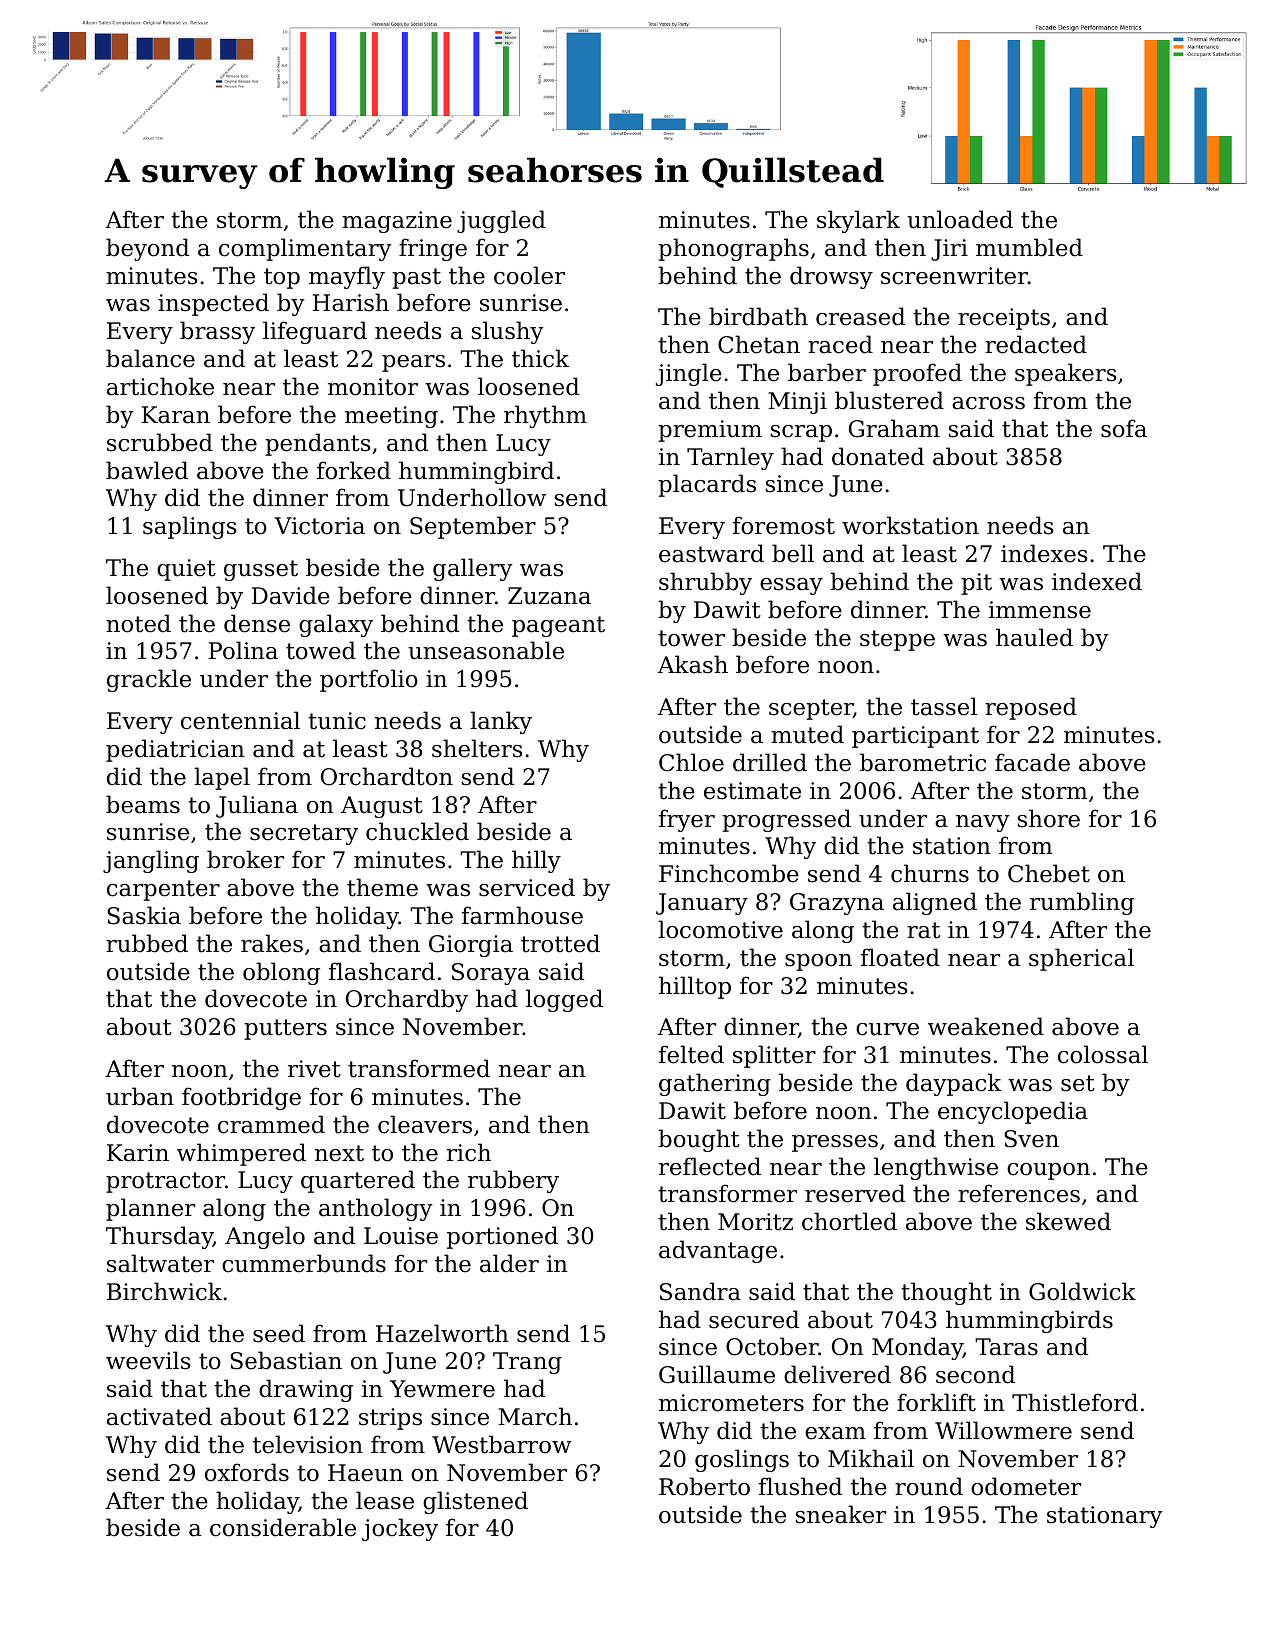 This screenshot has height=1643, width=1269. Describe the element at coordinates (1040, 610) in the screenshot. I see `immense` at that location.
